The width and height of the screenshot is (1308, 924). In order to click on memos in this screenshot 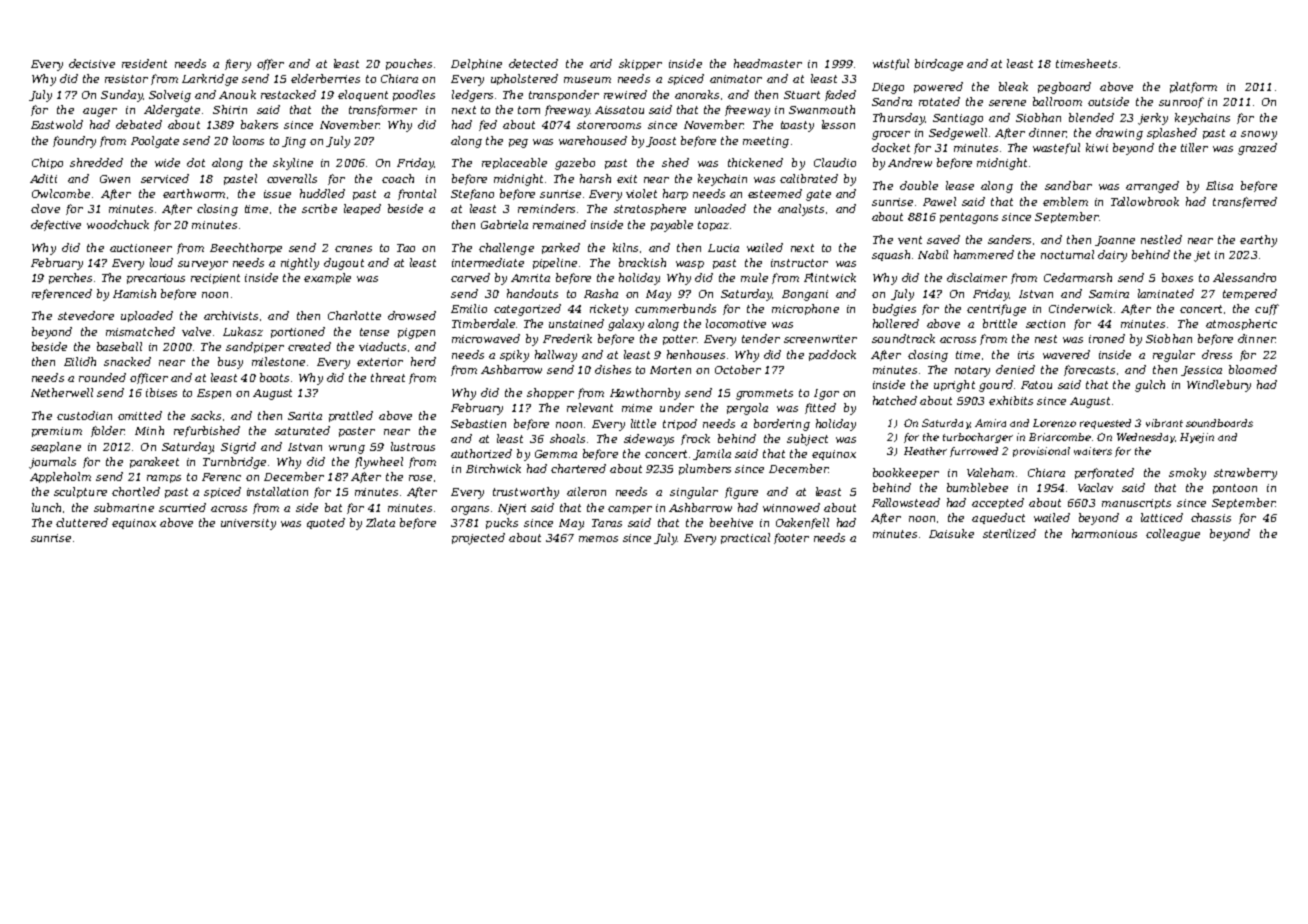, I will do `click(598, 539)`.
